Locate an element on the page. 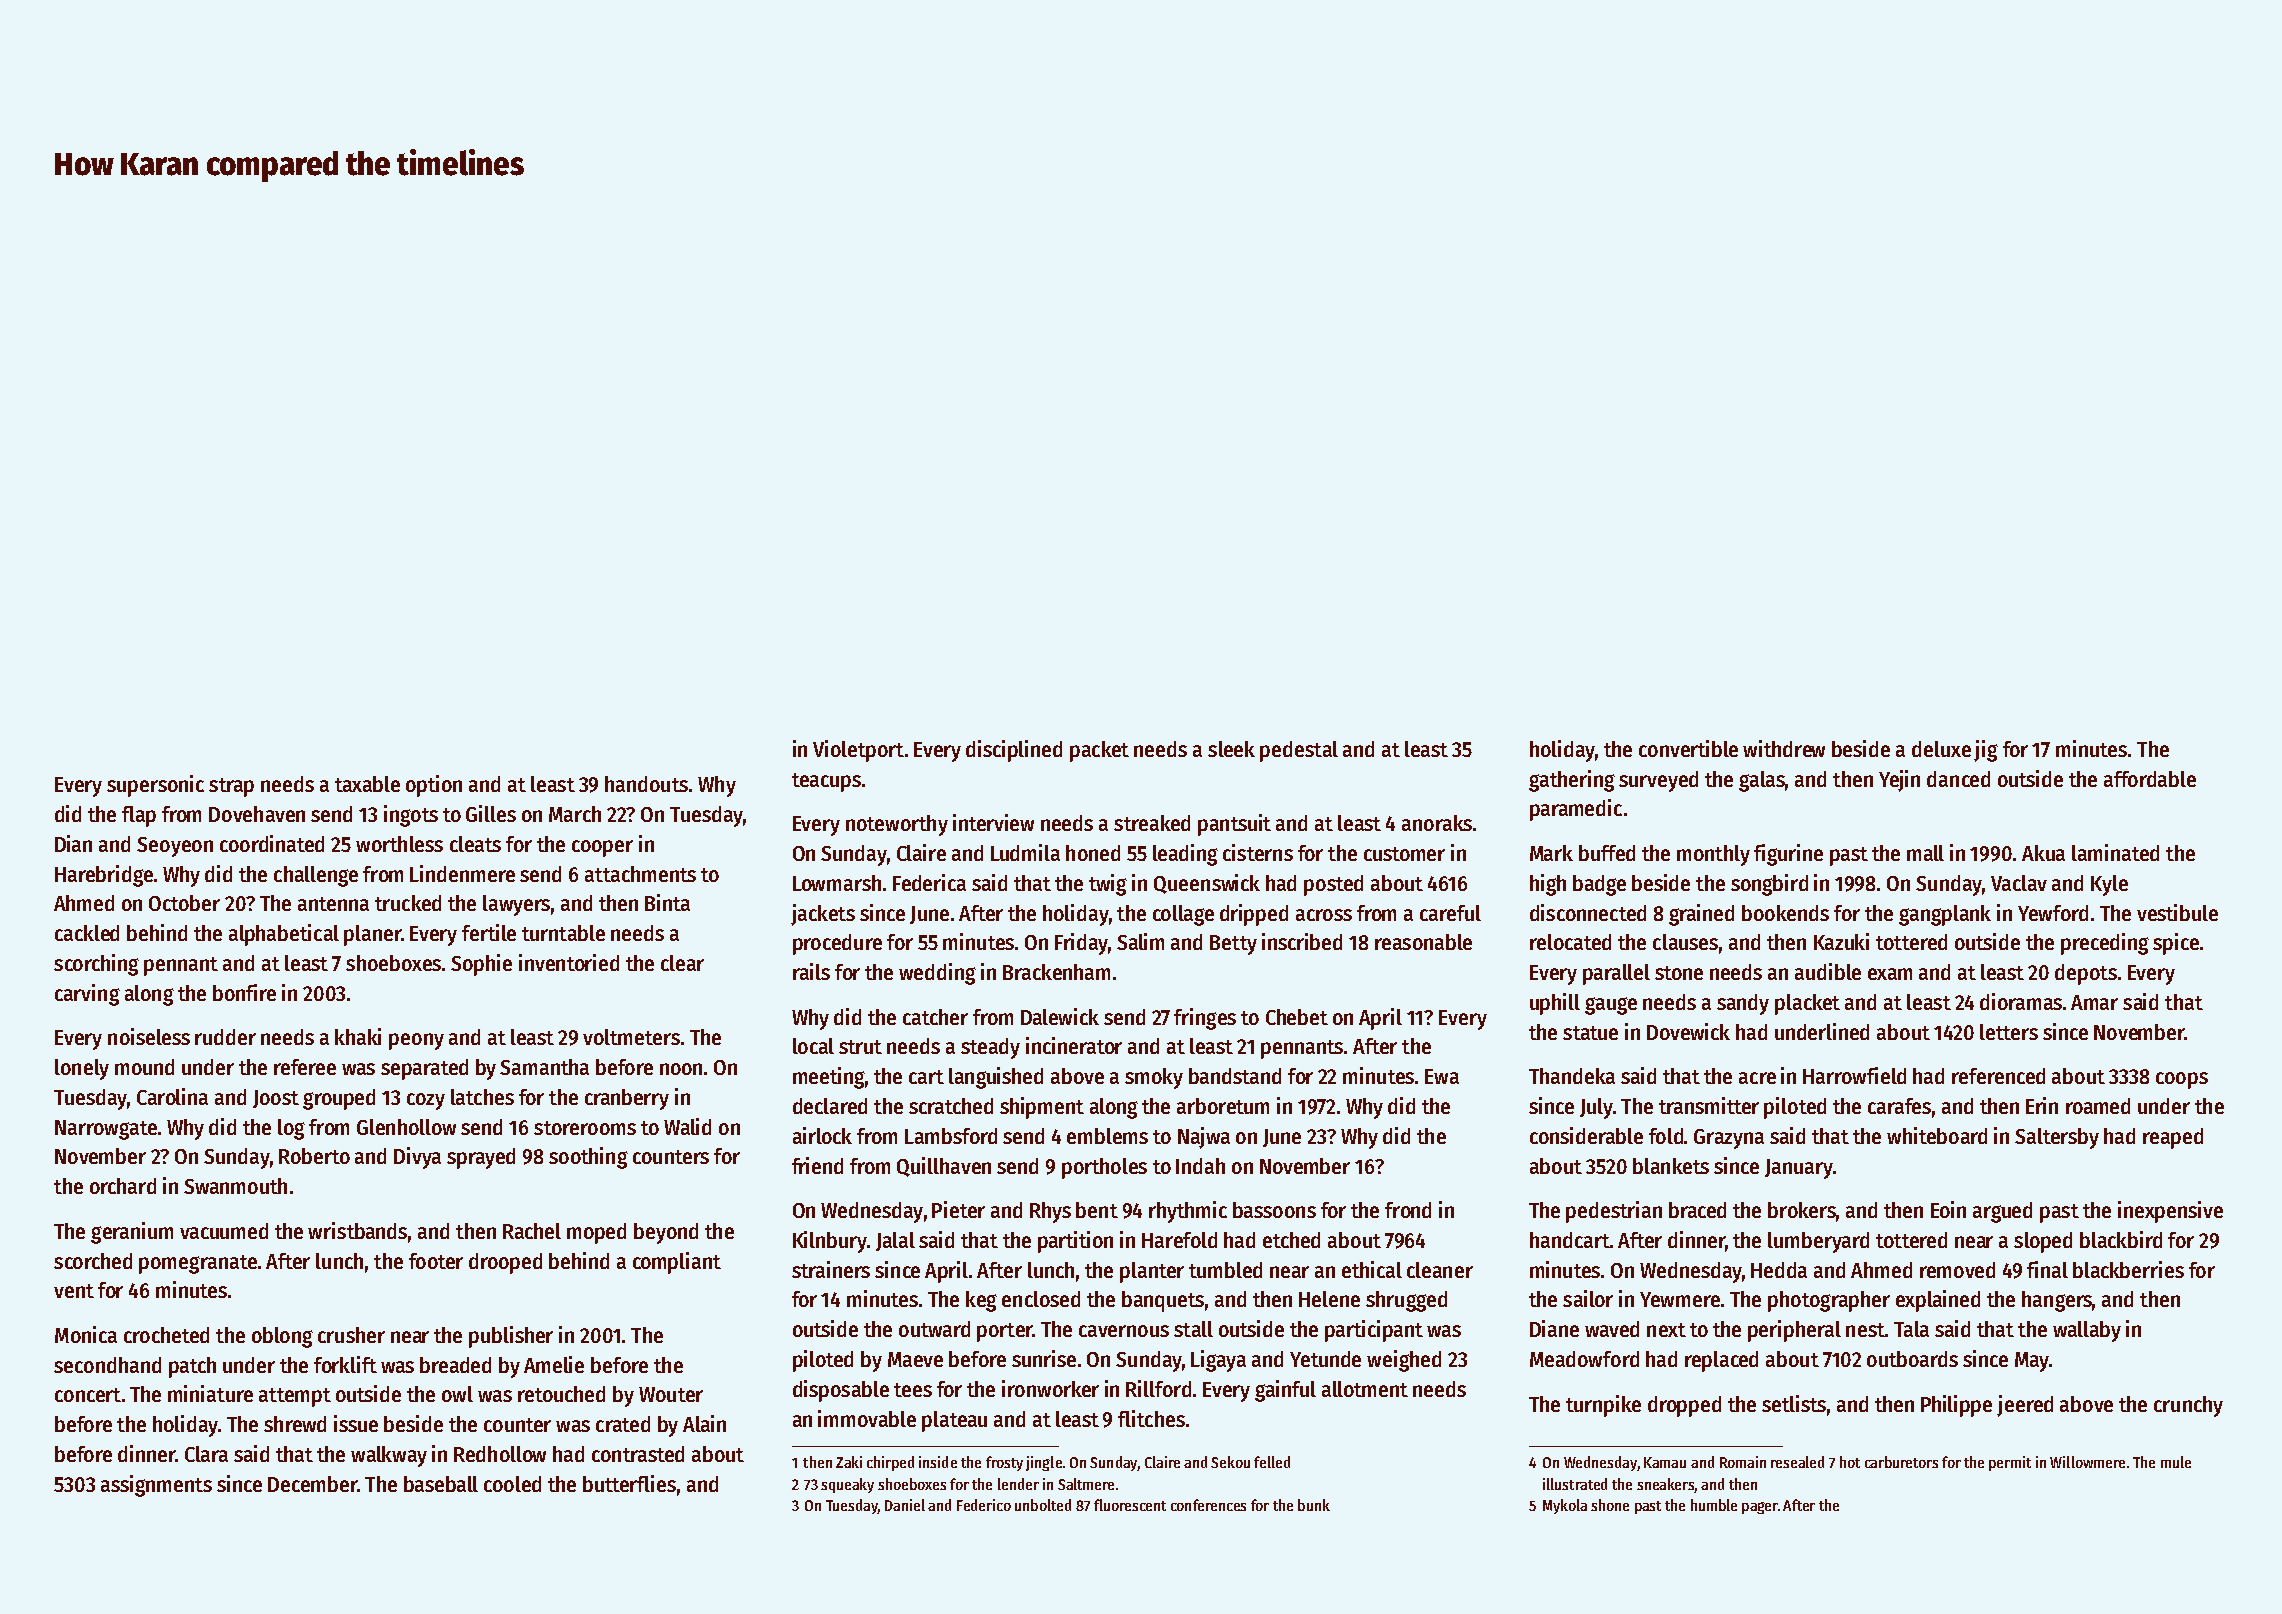 The image size is (2282, 1614). fluorescent is located at coordinates (1130, 1505).
